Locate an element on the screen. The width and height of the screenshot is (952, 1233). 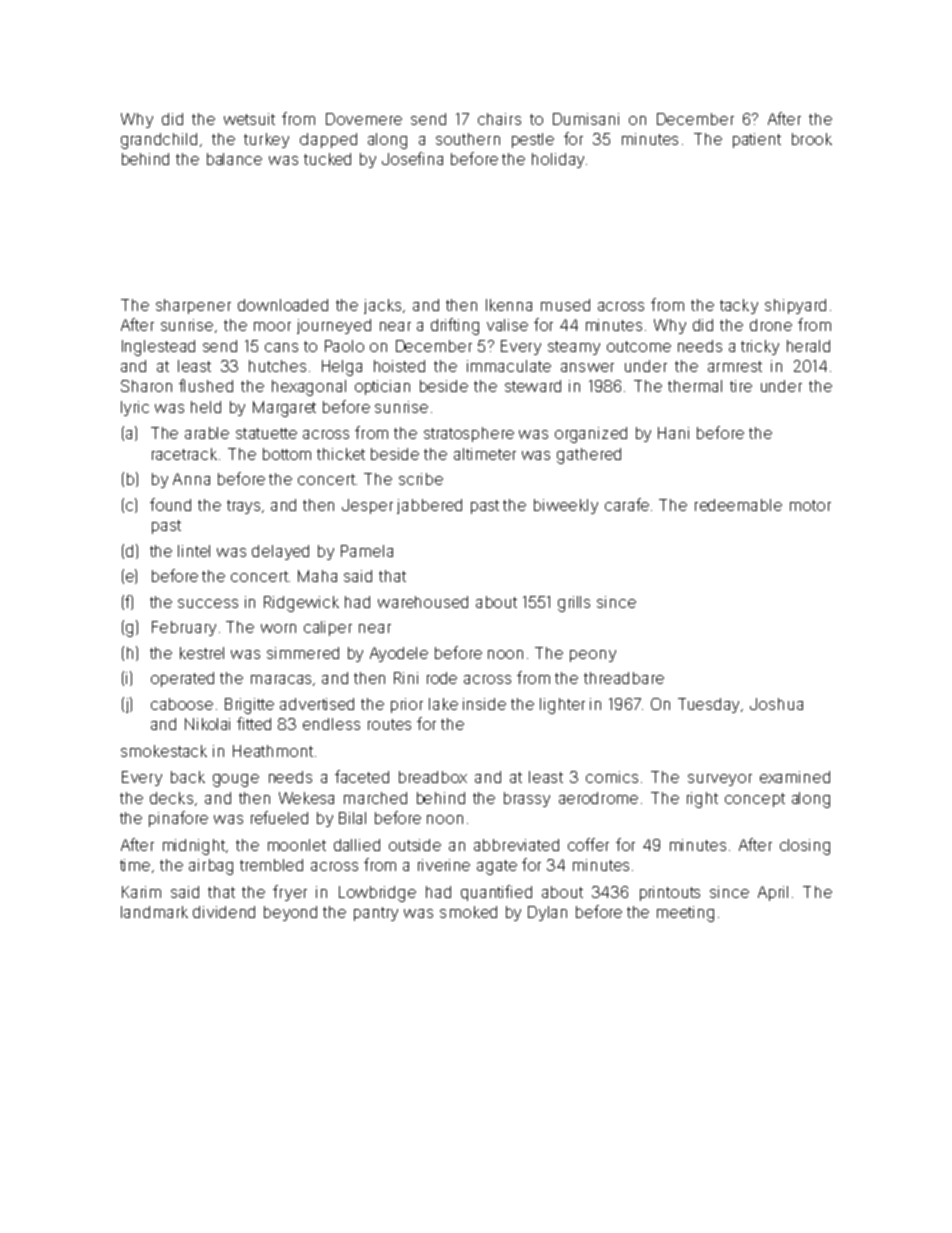
Dovemere is located at coordinates (364, 119).
